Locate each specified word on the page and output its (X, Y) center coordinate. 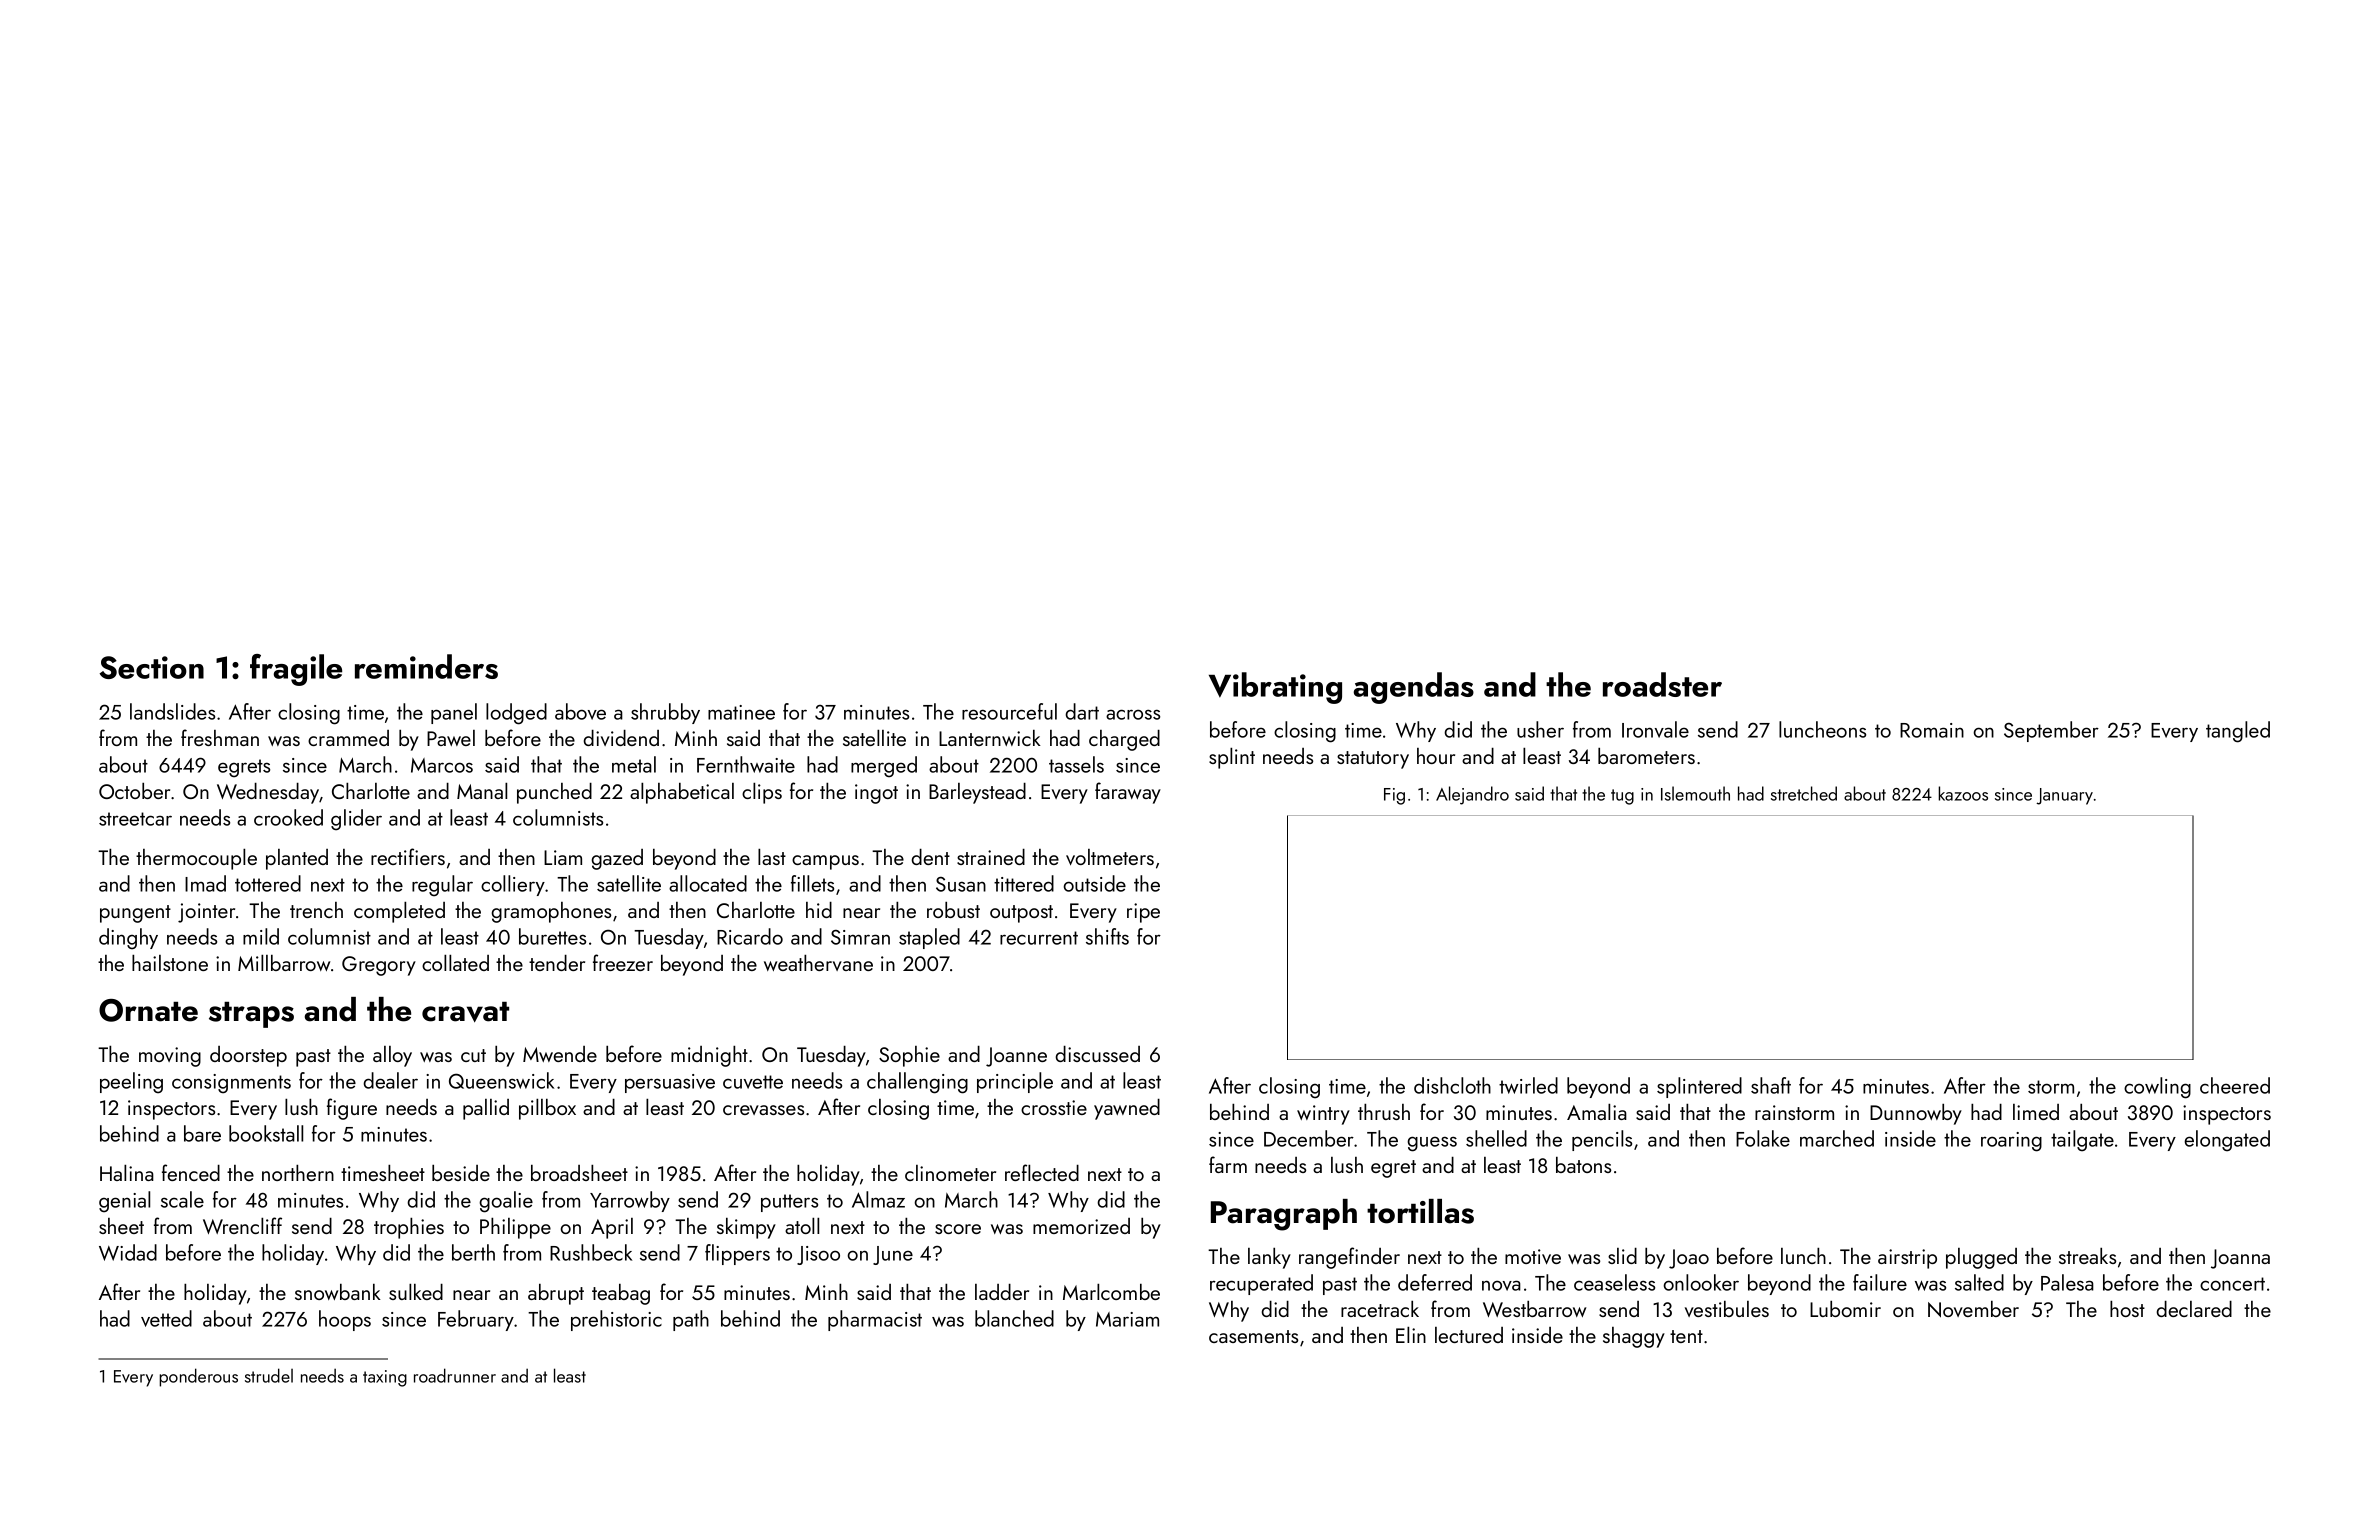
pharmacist (875, 1320)
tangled (2238, 732)
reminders (426, 666)
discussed (1097, 1054)
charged (1124, 740)
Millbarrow (284, 963)
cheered (2235, 1085)
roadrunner (455, 1375)
